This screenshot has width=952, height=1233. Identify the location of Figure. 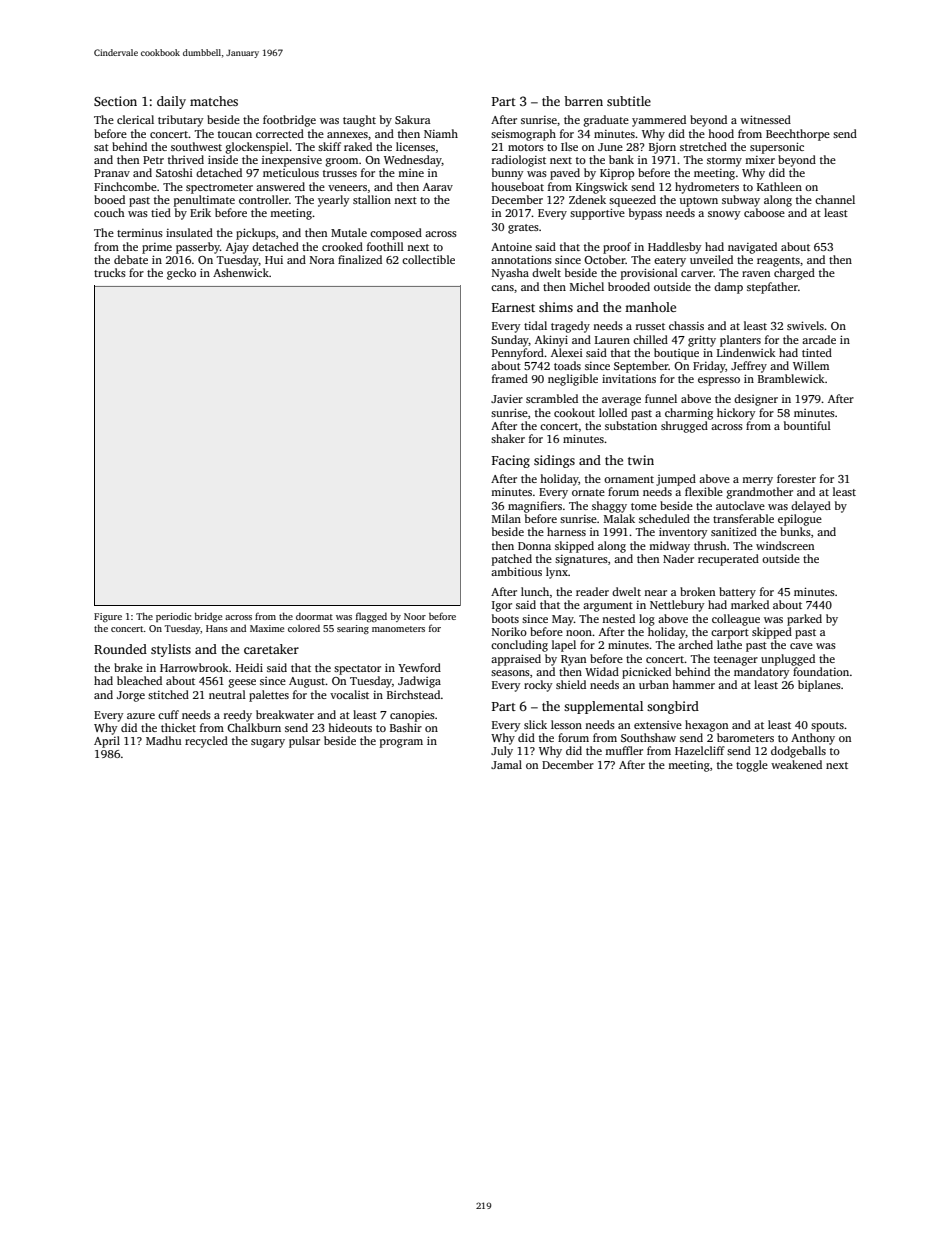
(108, 617).
